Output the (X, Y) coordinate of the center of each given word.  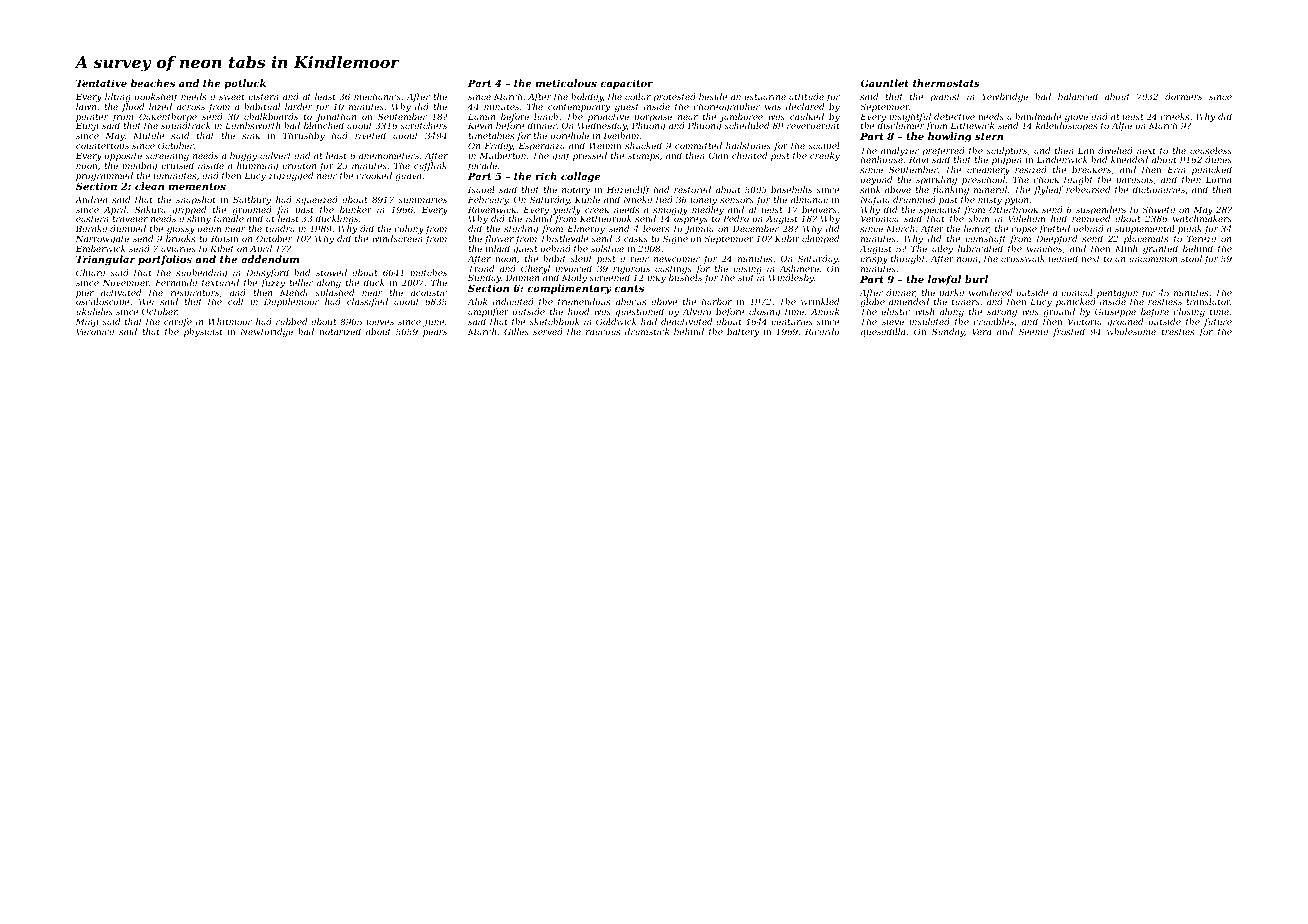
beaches (153, 83)
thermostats (946, 83)
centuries (792, 321)
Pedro (736, 219)
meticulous (566, 83)
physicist (203, 332)
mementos (197, 186)
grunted (1160, 249)
